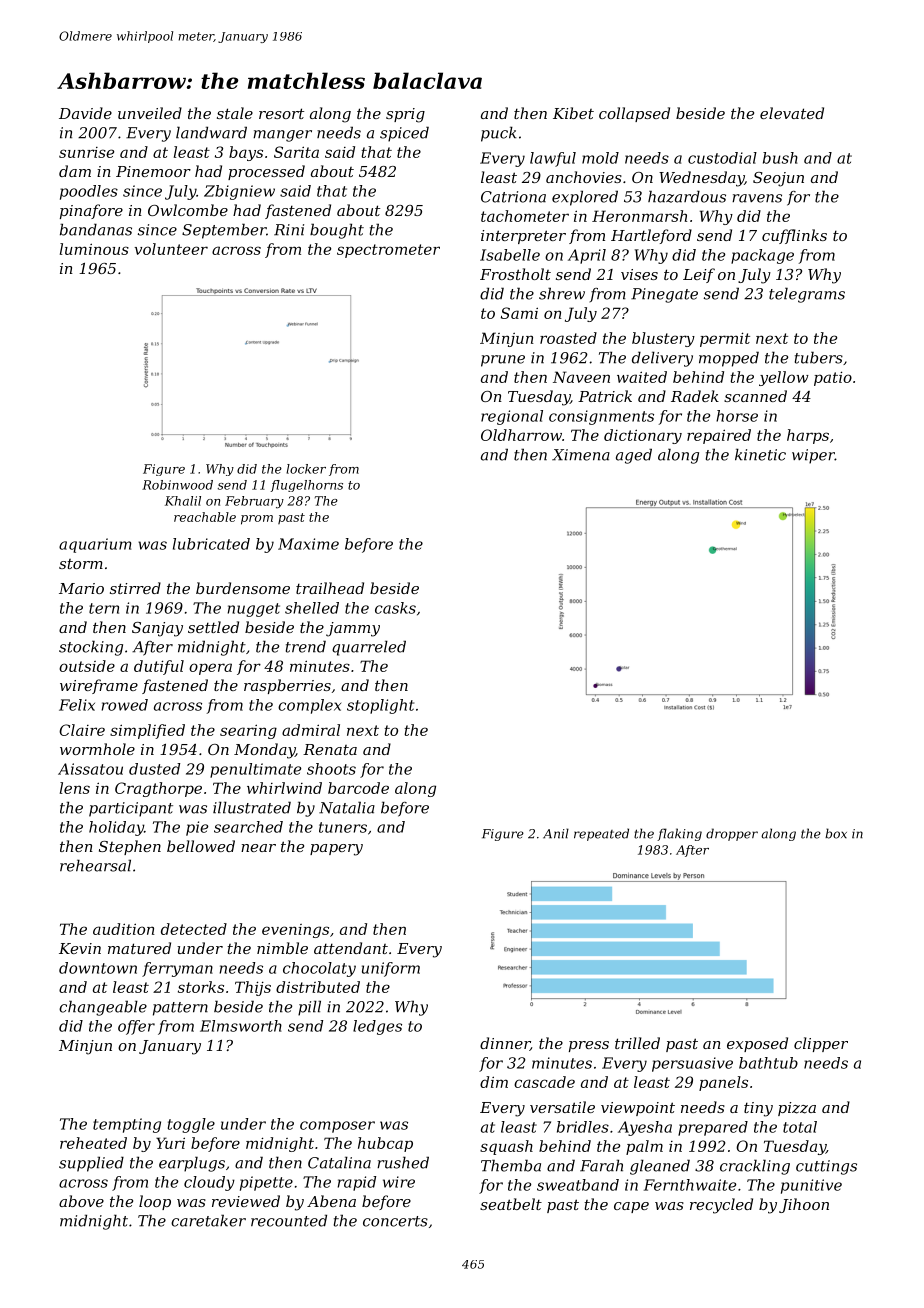  Describe the element at coordinates (634, 114) in the page. I see `collapsed` at that location.
